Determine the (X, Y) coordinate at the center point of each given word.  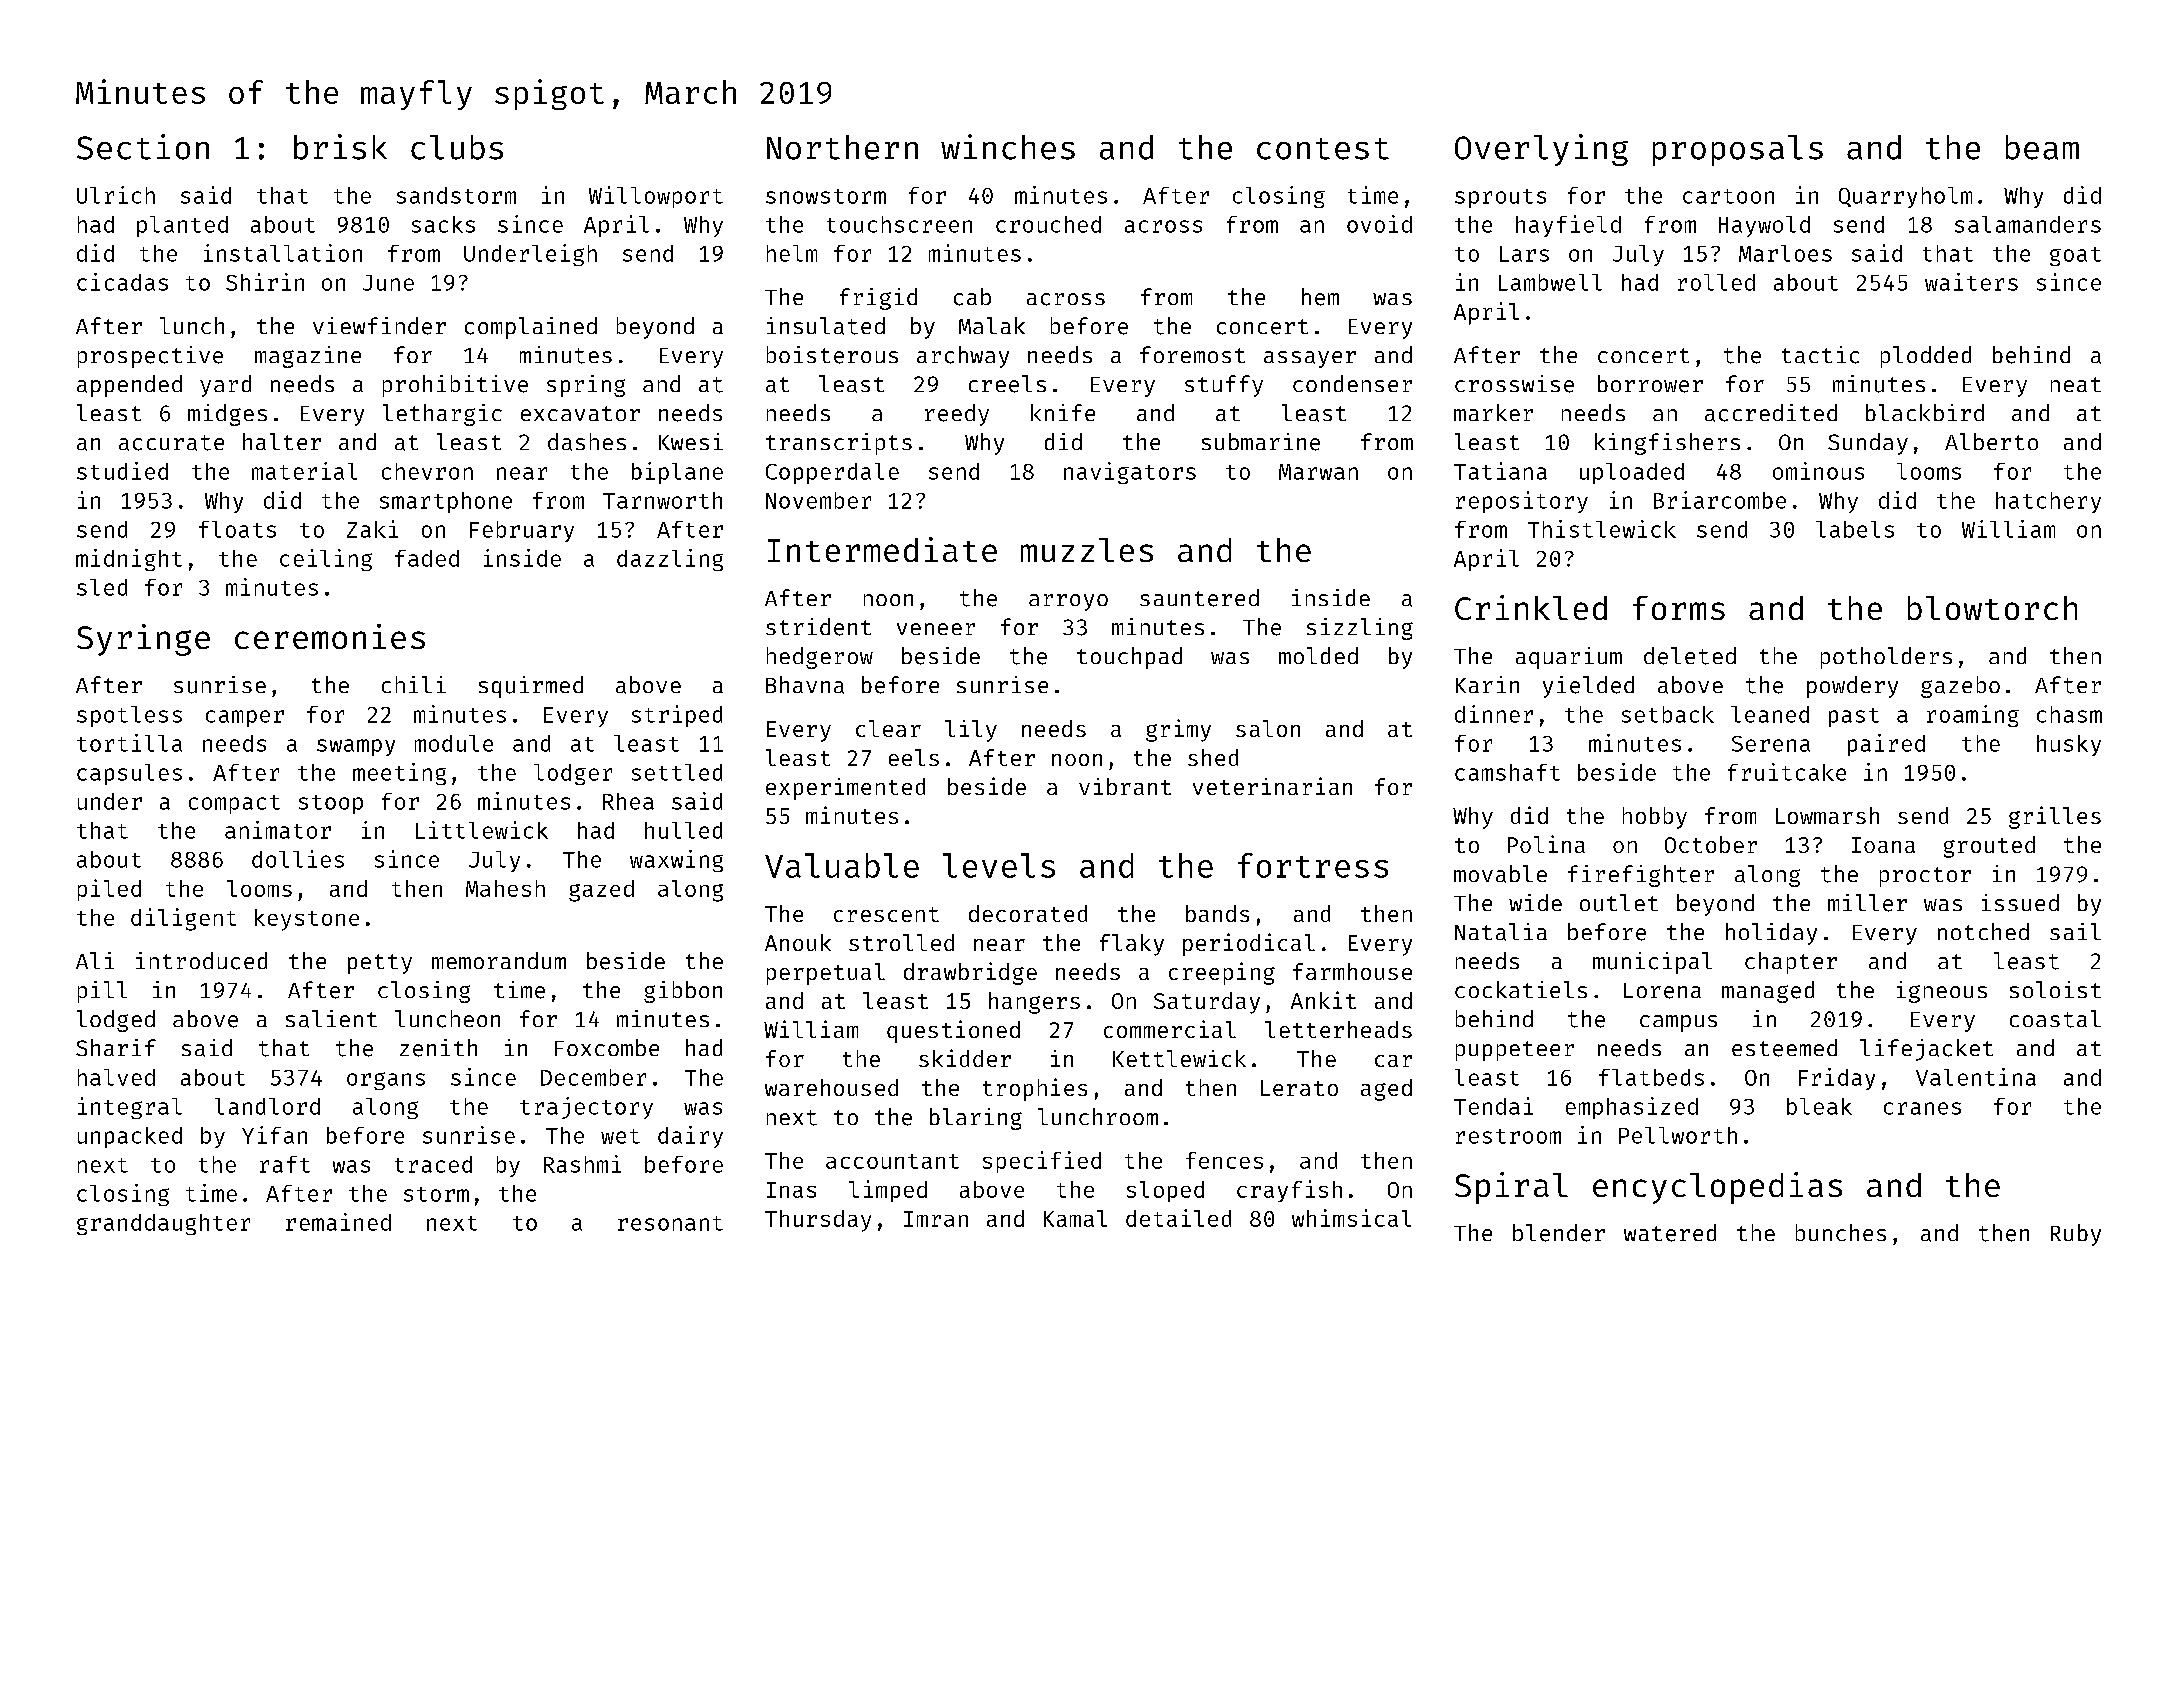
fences (1224, 1160)
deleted (1690, 656)
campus (1678, 1023)
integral (130, 1108)
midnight (129, 560)
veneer (936, 629)
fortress (1313, 865)
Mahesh (505, 888)
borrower (1650, 384)
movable (1500, 874)
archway (963, 357)
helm (792, 253)
